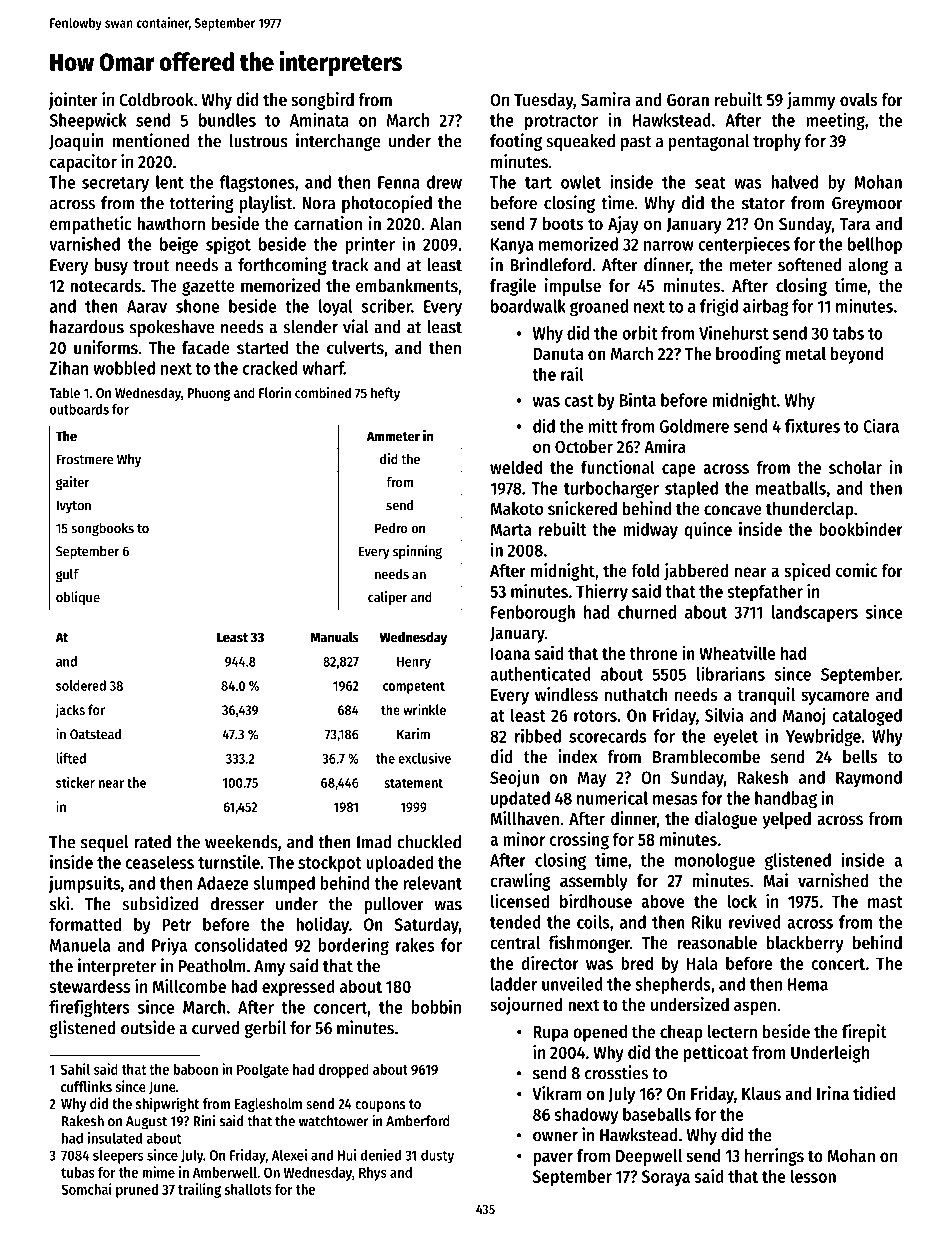  What do you see at coordinates (543, 101) in the image?
I see `Tuesday` at bounding box center [543, 101].
